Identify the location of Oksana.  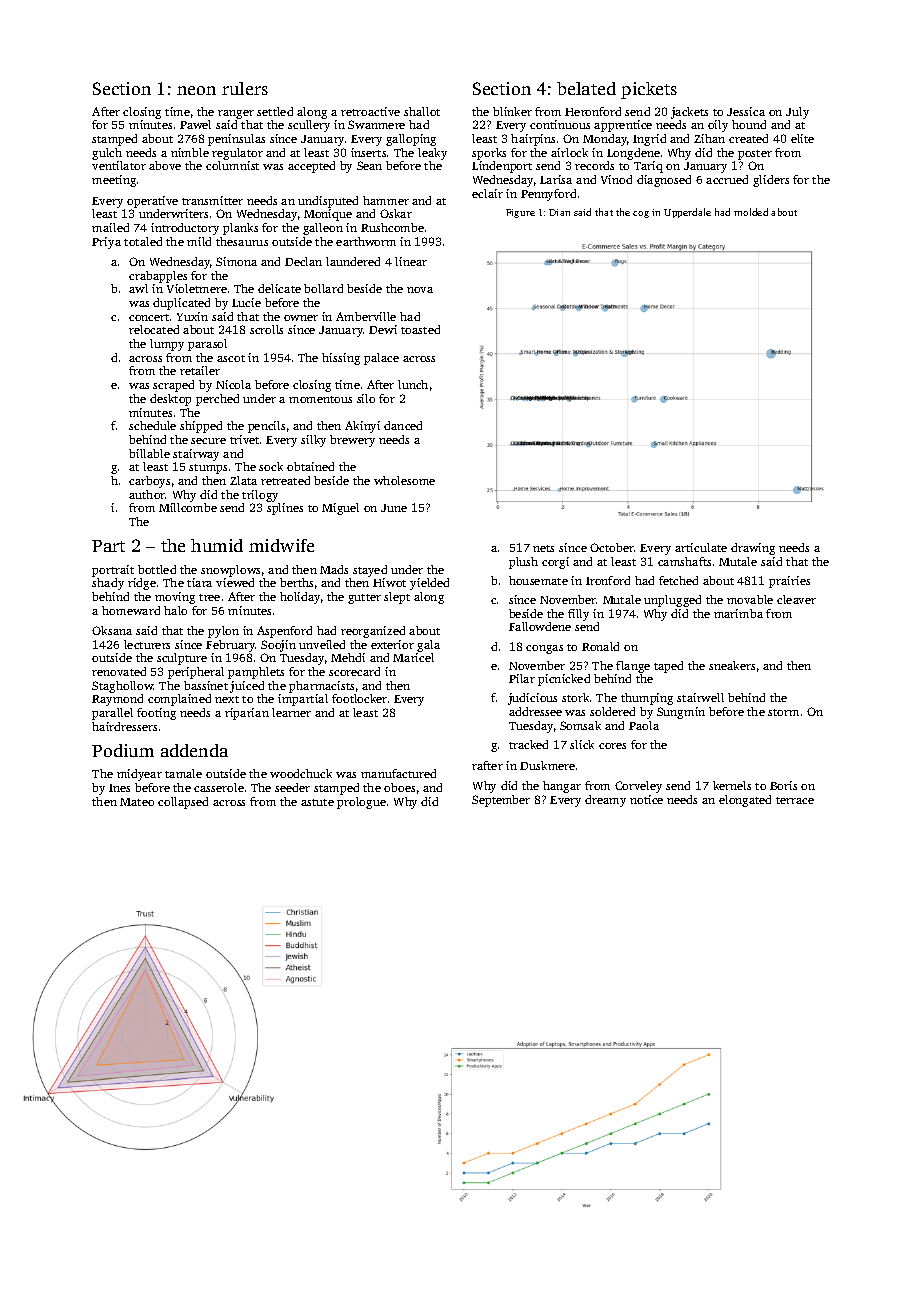
(112, 630).
